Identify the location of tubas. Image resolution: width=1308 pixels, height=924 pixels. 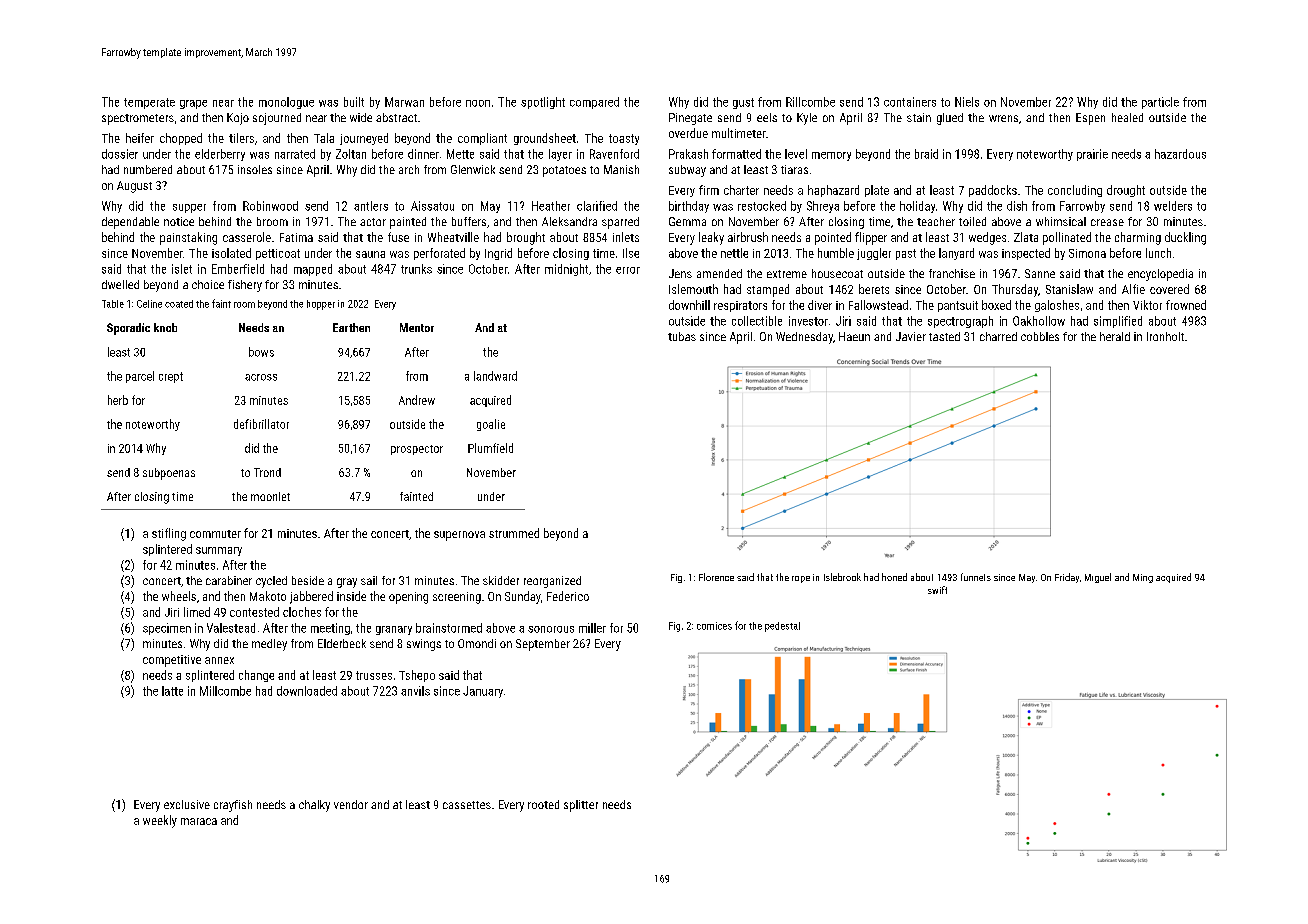
(682, 336).
